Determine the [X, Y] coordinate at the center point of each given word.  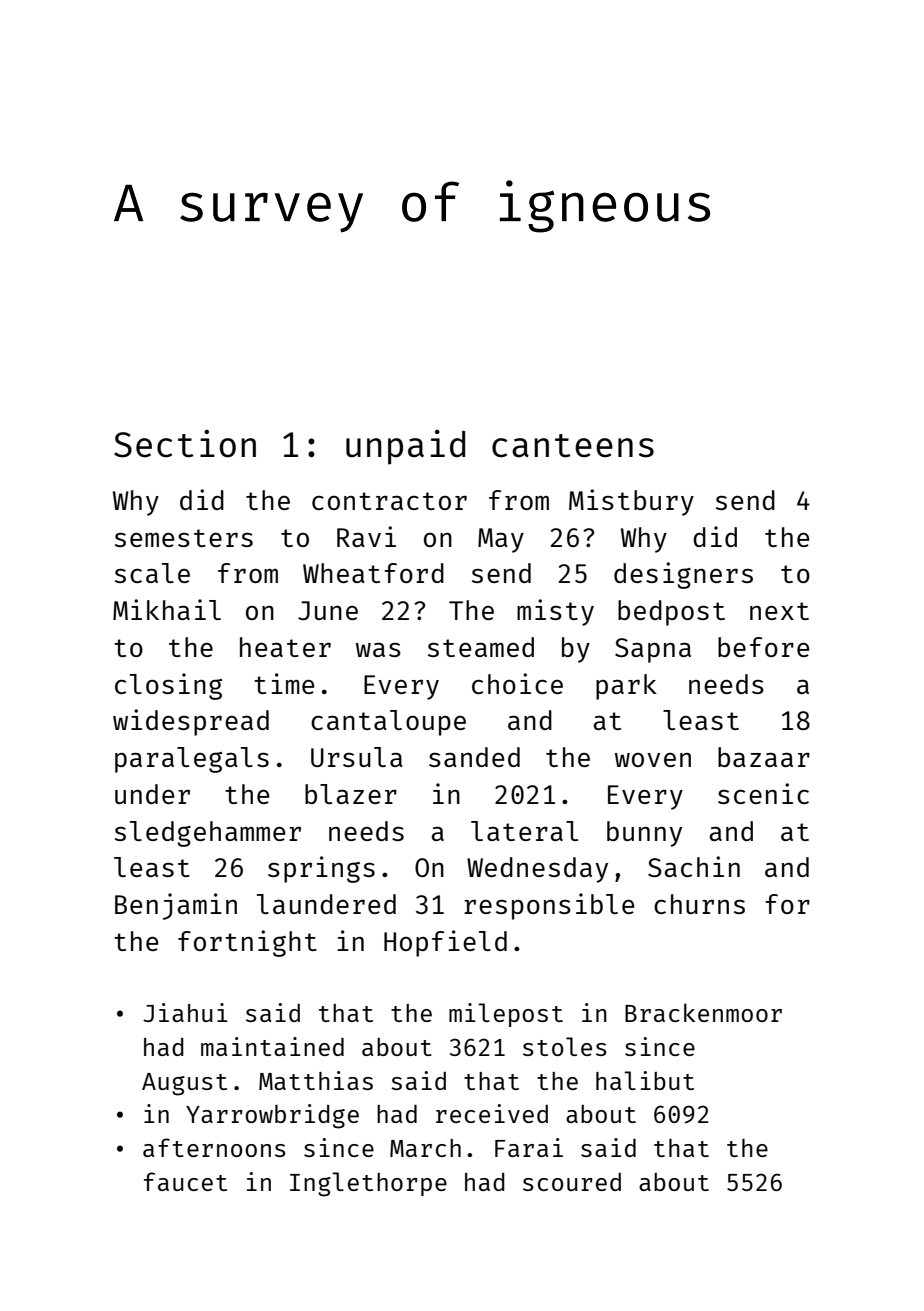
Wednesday [537, 870]
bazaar [764, 757]
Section [185, 444]
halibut [645, 1080]
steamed [481, 647]
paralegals [192, 760]
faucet [185, 1181]
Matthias [316, 1080]
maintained [272, 1046]
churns [699, 904]
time [284, 683]
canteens [573, 446]
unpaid [405, 447]
